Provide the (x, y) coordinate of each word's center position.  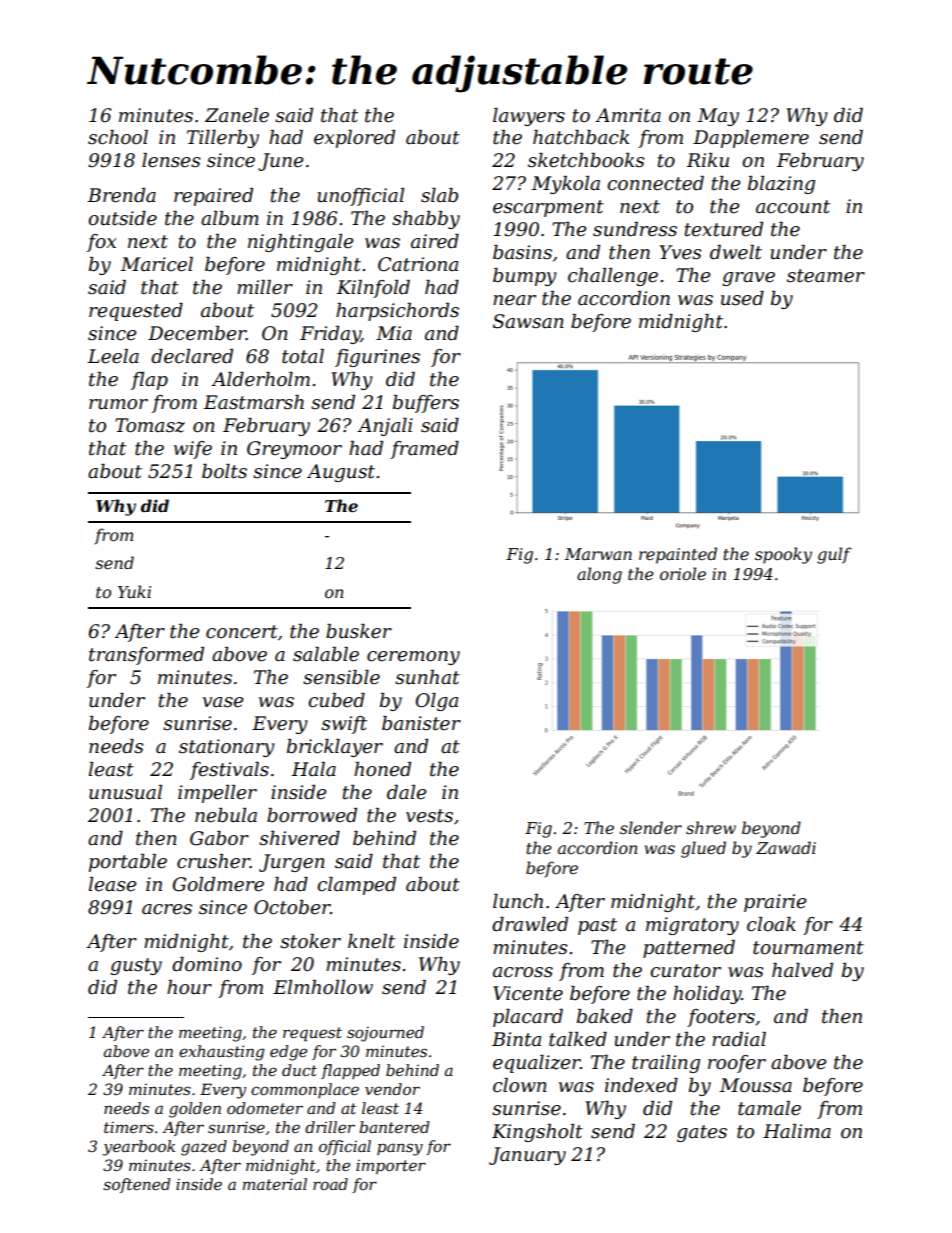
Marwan (598, 554)
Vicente (528, 993)
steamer (826, 276)
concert (242, 632)
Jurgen (292, 863)
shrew (711, 827)
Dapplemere (751, 139)
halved (802, 970)
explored (354, 139)
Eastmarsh (253, 402)
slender (651, 827)
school (118, 137)
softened (136, 1185)
